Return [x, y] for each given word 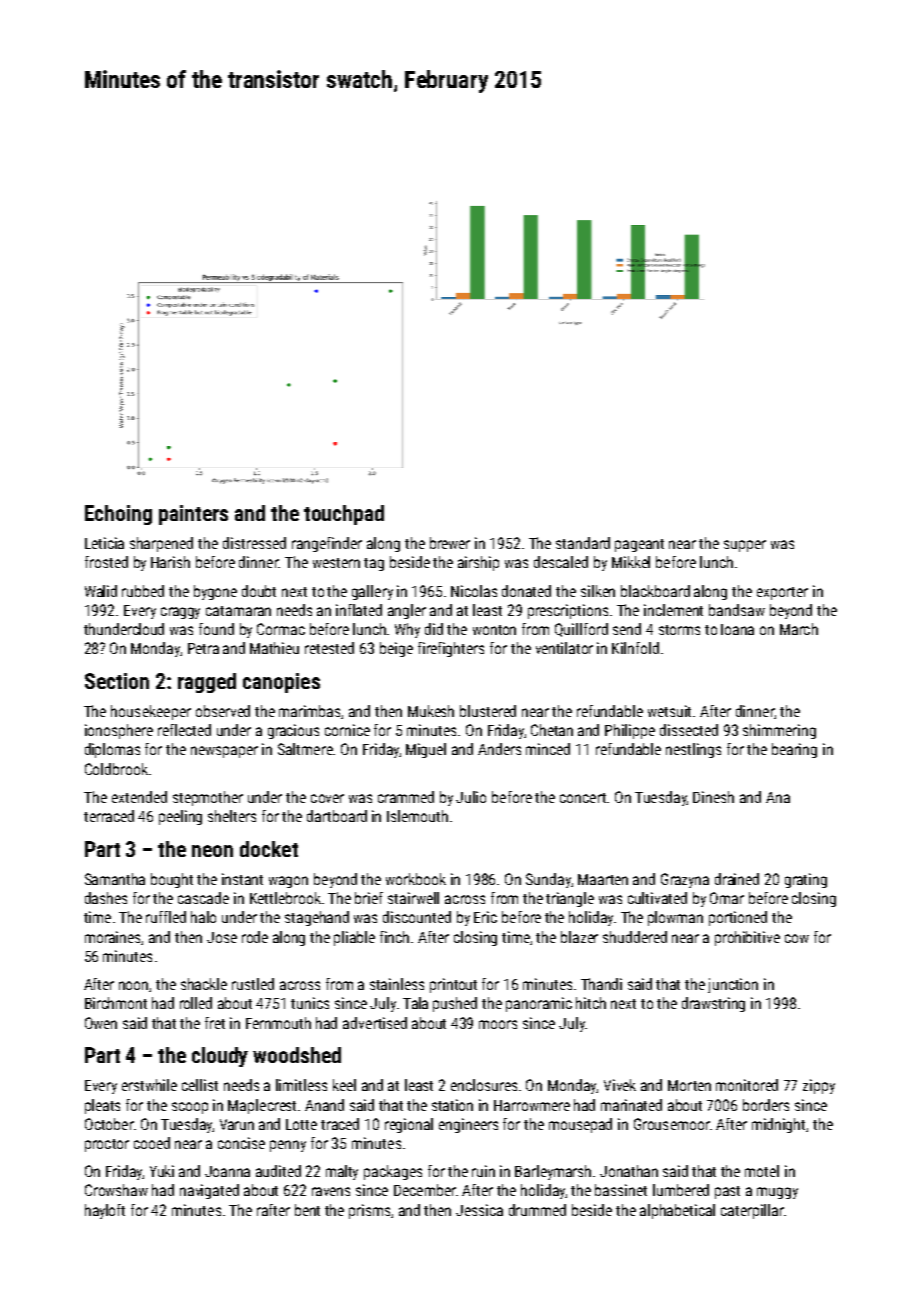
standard [583, 543]
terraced [109, 816]
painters [193, 515]
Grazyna [685, 880]
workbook [416, 879]
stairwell [413, 898]
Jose [222, 937]
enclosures [484, 1085]
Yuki [162, 1171]
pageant [639, 545]
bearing [794, 750]
